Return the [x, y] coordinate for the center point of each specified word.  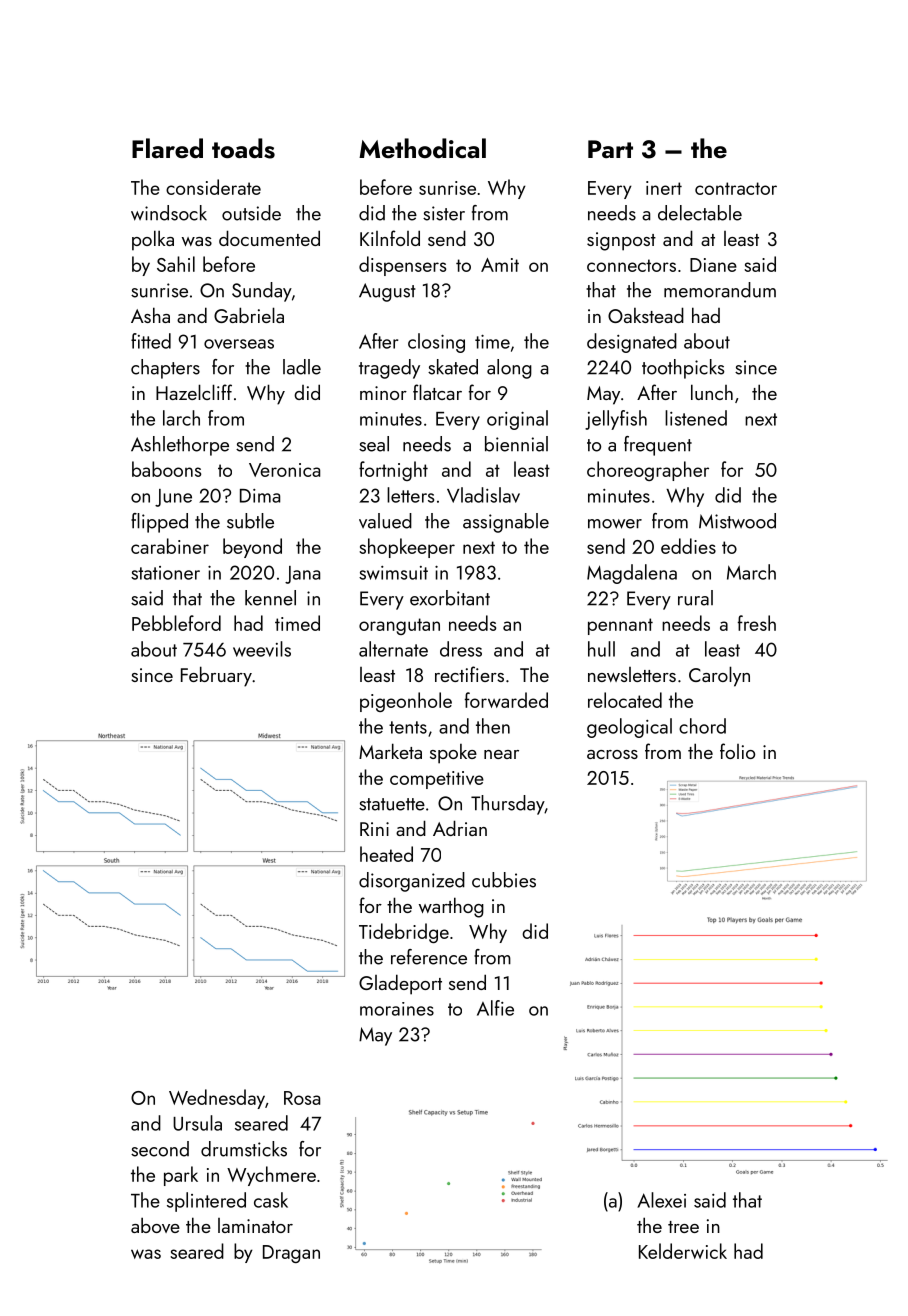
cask [271, 1200]
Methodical [422, 148]
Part [610, 149]
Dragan [291, 1254]
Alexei [661, 1200]
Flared [167, 148]
